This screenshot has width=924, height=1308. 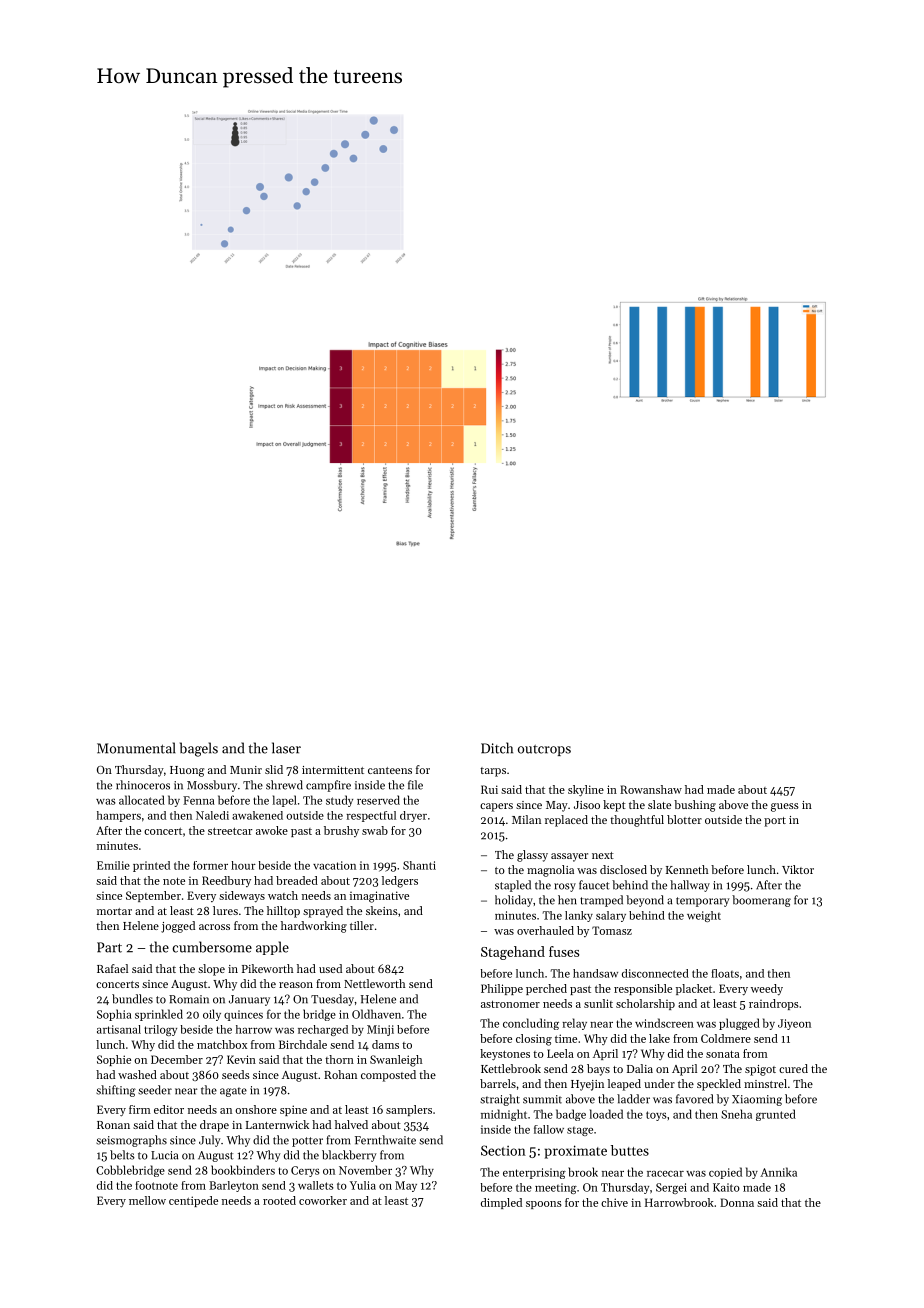 I want to click on windscreen, so click(x=664, y=1023).
